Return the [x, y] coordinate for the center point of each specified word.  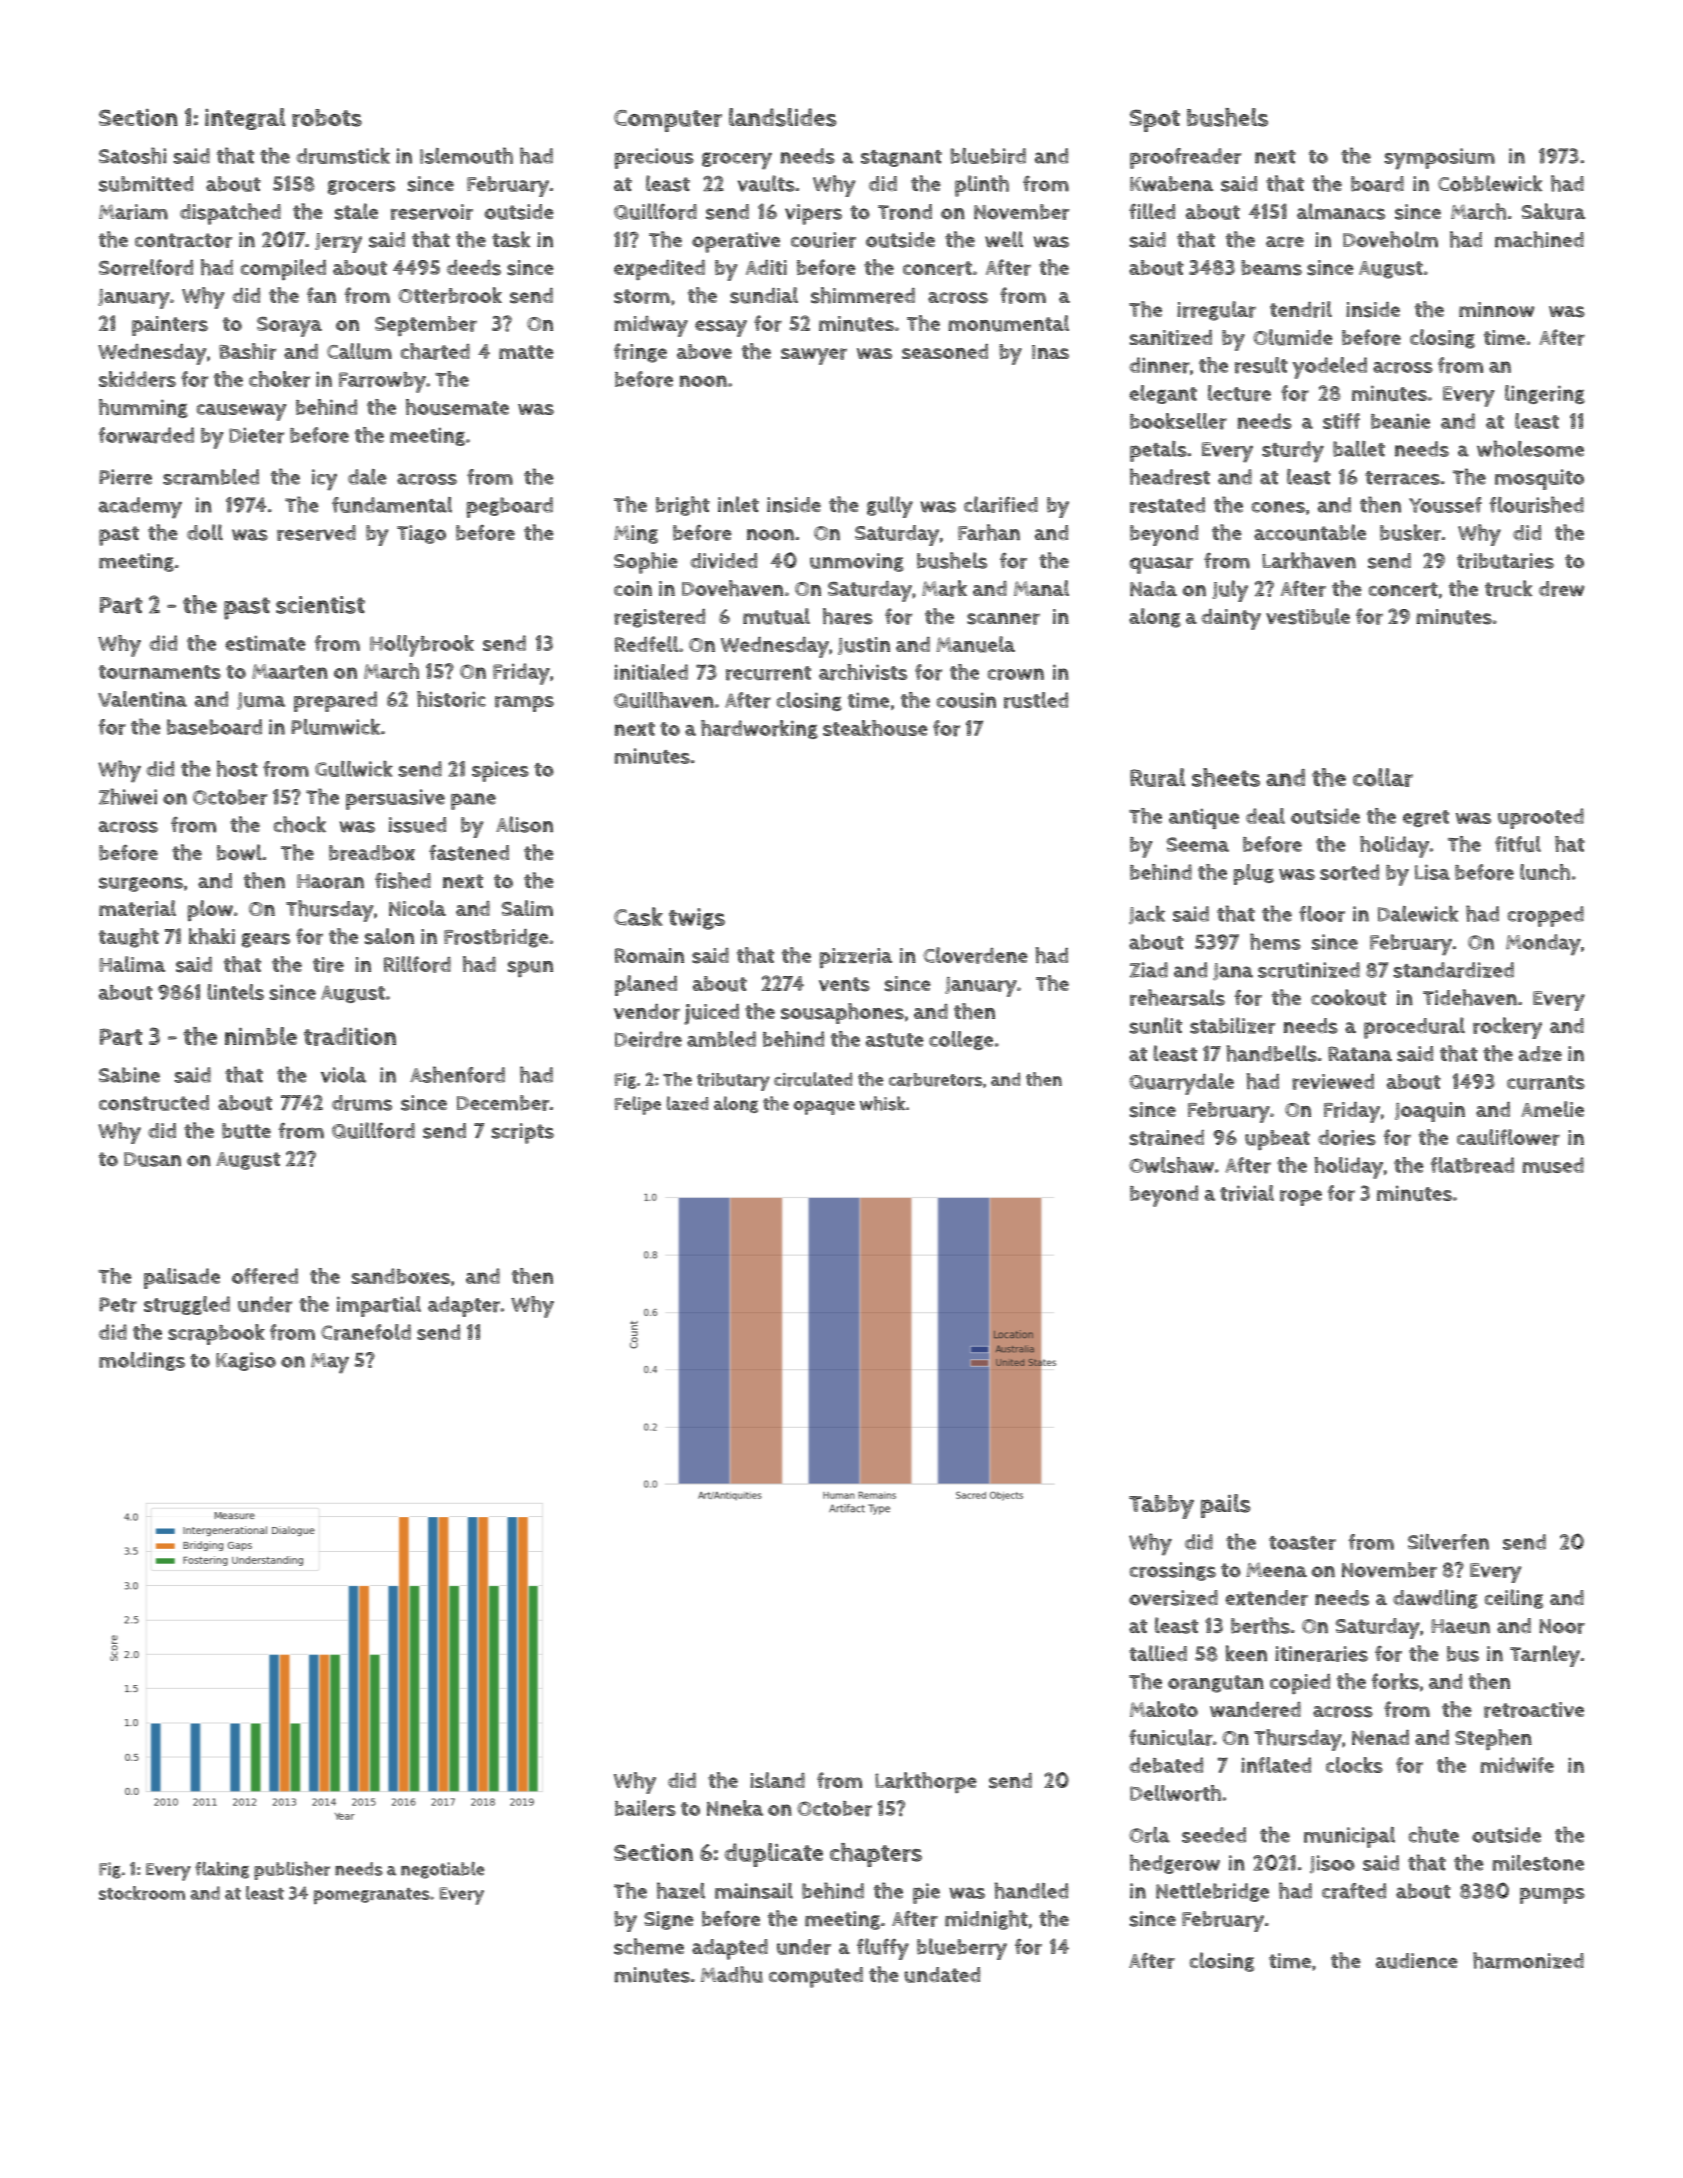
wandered [1255, 1710]
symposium [1439, 158]
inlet [738, 504]
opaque [824, 1107]
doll [205, 532]
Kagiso [246, 1361]
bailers [645, 1808]
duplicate [773, 1855]
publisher [292, 1870]
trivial [1247, 1193]
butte [246, 1131]
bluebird [988, 156]
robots [327, 118]
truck [1508, 588]
